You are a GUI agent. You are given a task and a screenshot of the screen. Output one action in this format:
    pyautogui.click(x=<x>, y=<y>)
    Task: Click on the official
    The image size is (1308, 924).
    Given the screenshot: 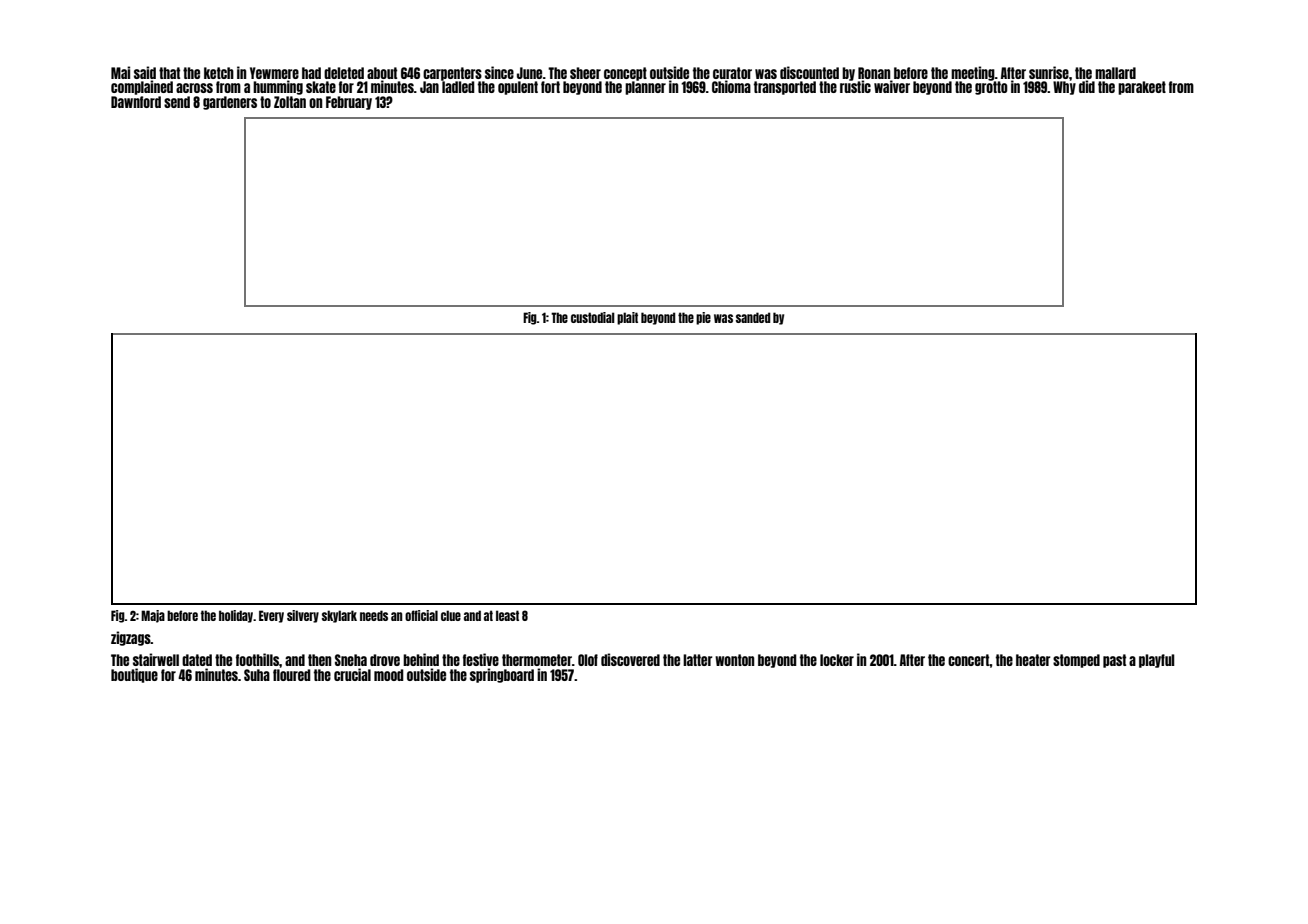 What is the action you would take?
    pyautogui.click(x=421, y=615)
